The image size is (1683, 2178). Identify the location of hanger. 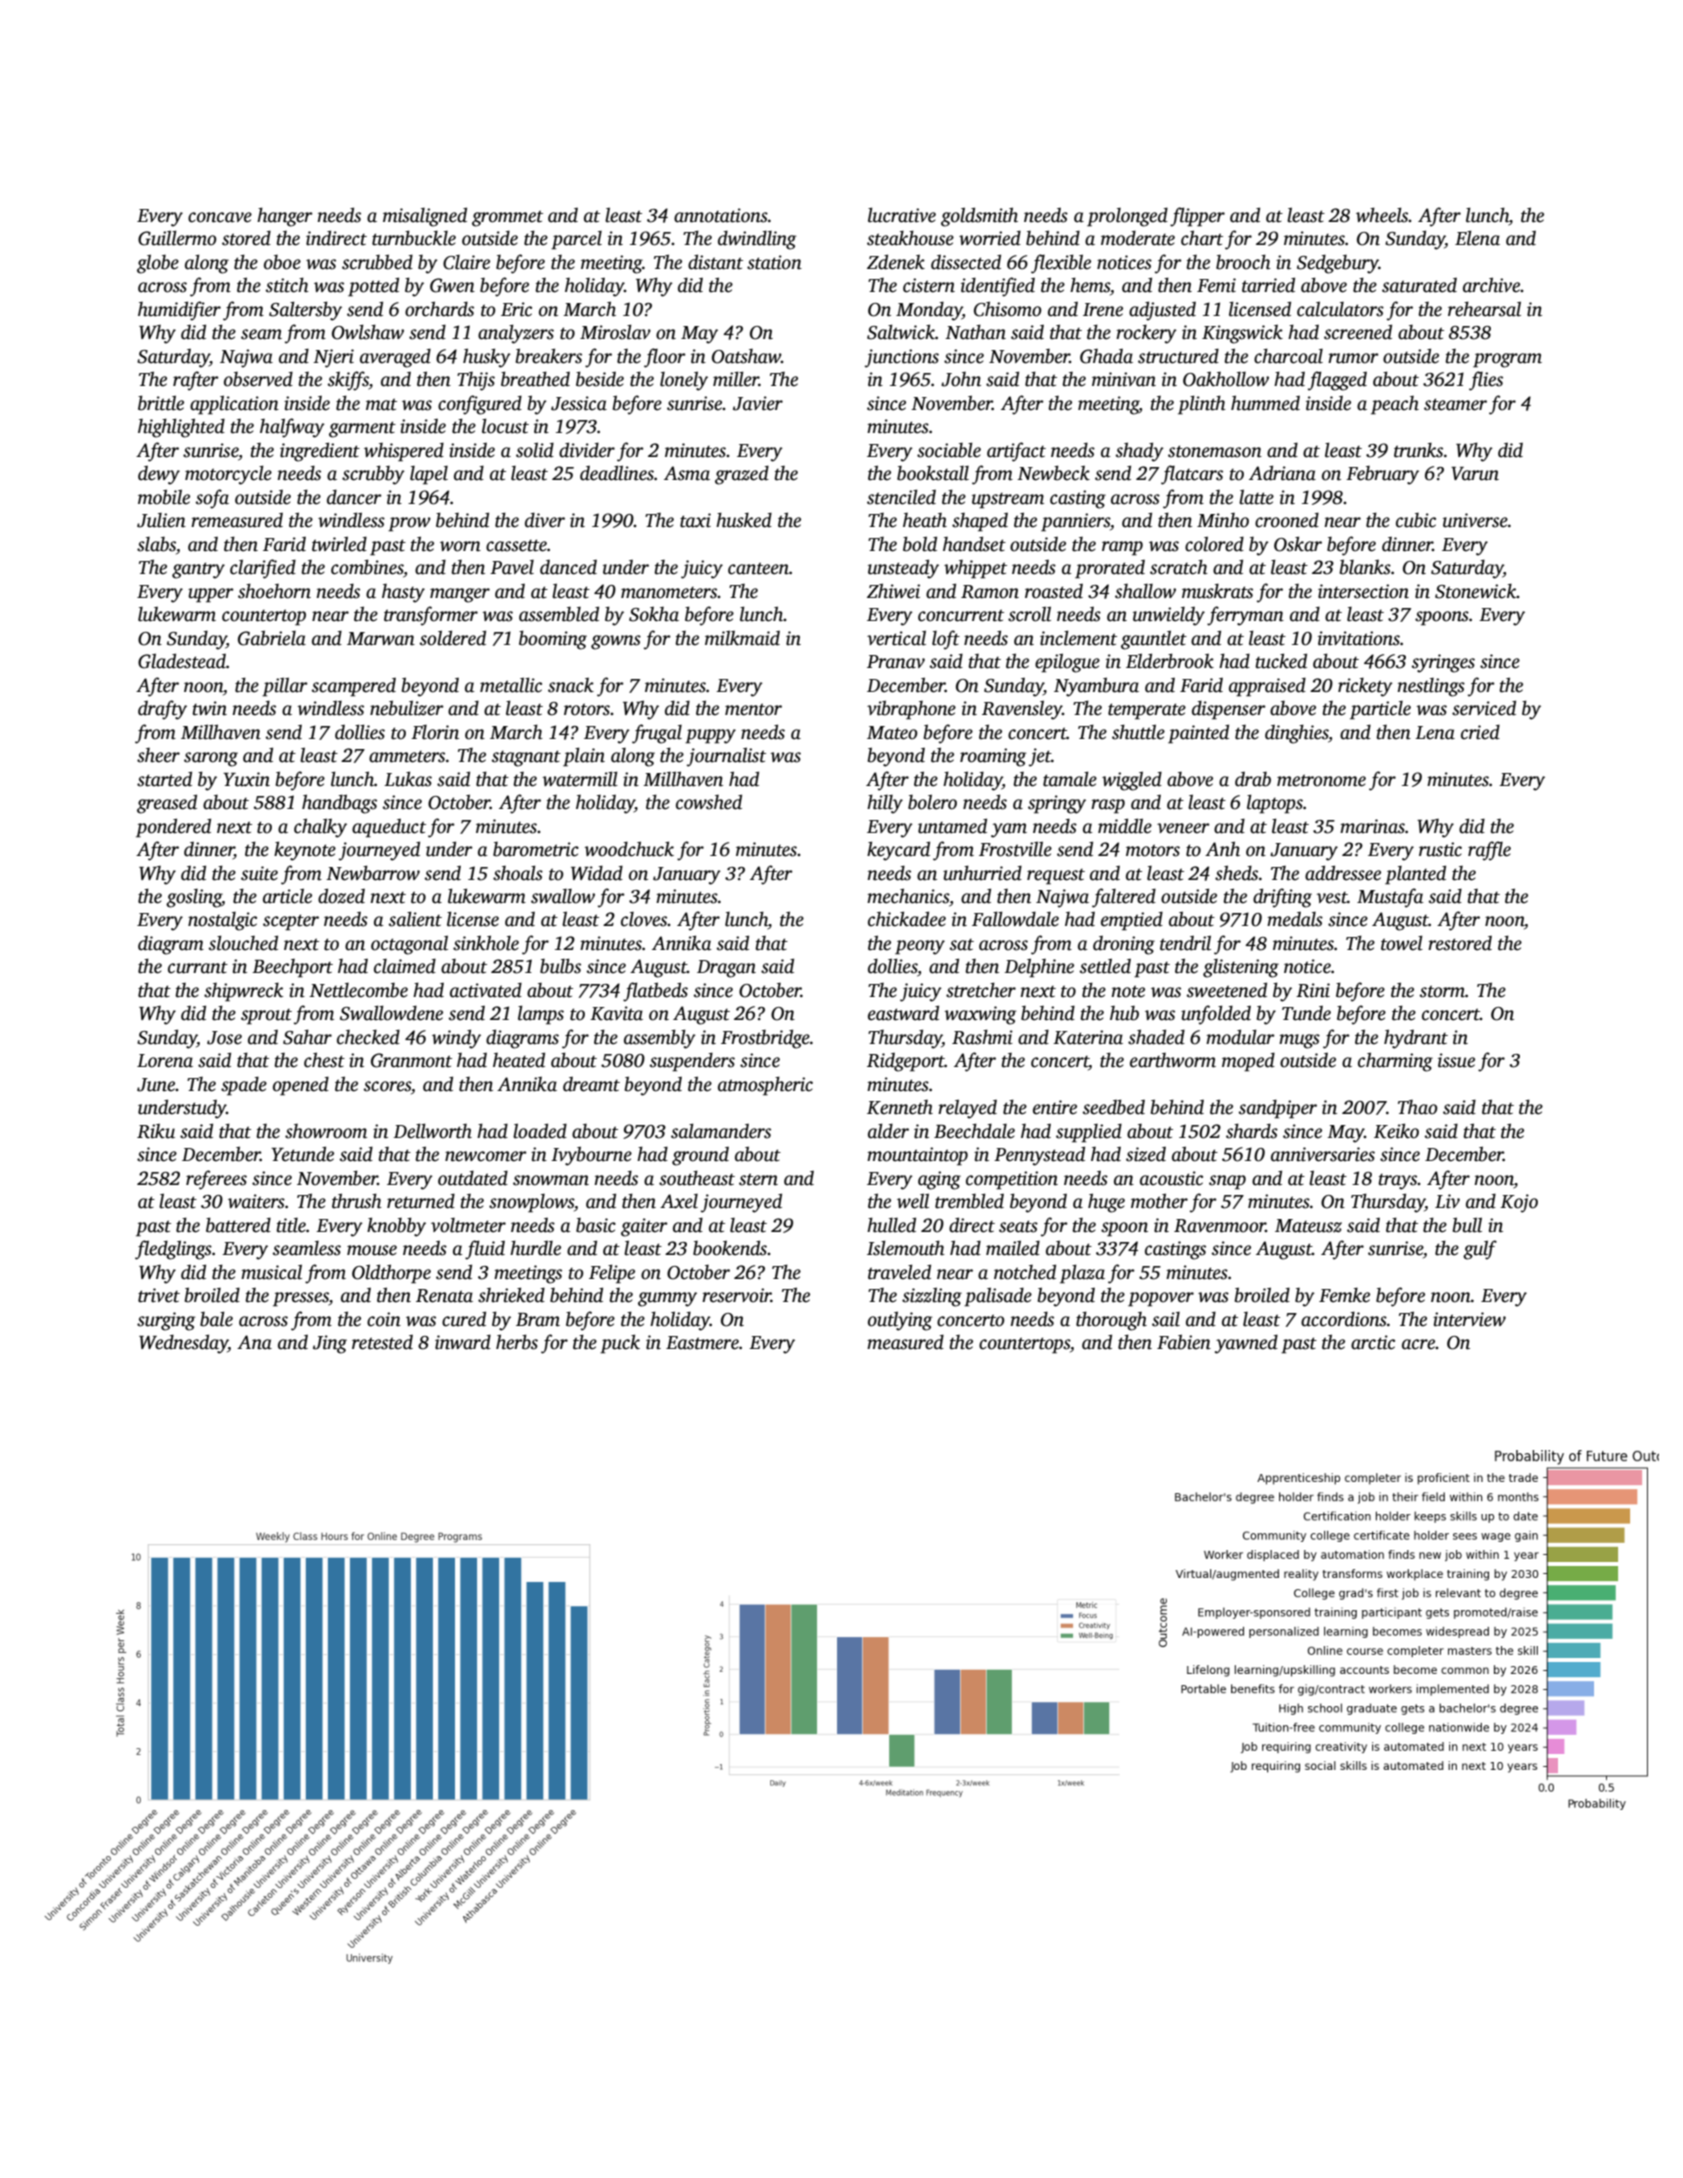
(285, 217).
